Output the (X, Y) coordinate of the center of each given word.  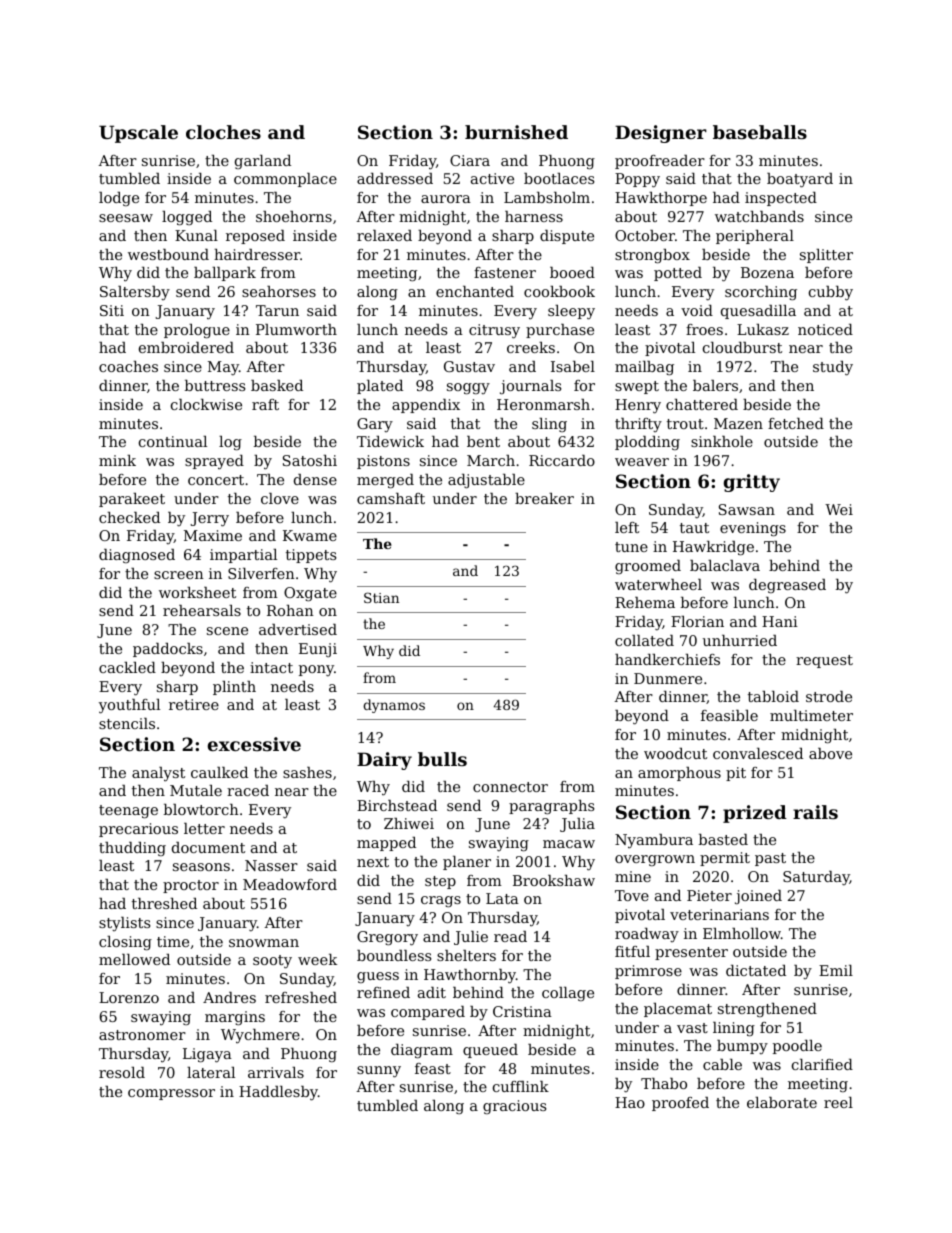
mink (117, 460)
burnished (516, 132)
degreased (787, 586)
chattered (702, 404)
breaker (544, 498)
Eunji (318, 650)
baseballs (760, 132)
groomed (648, 567)
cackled (127, 667)
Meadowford (290, 884)
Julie (471, 938)
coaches (128, 366)
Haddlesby (278, 1093)
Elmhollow (742, 933)
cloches (223, 132)
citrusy (494, 331)
